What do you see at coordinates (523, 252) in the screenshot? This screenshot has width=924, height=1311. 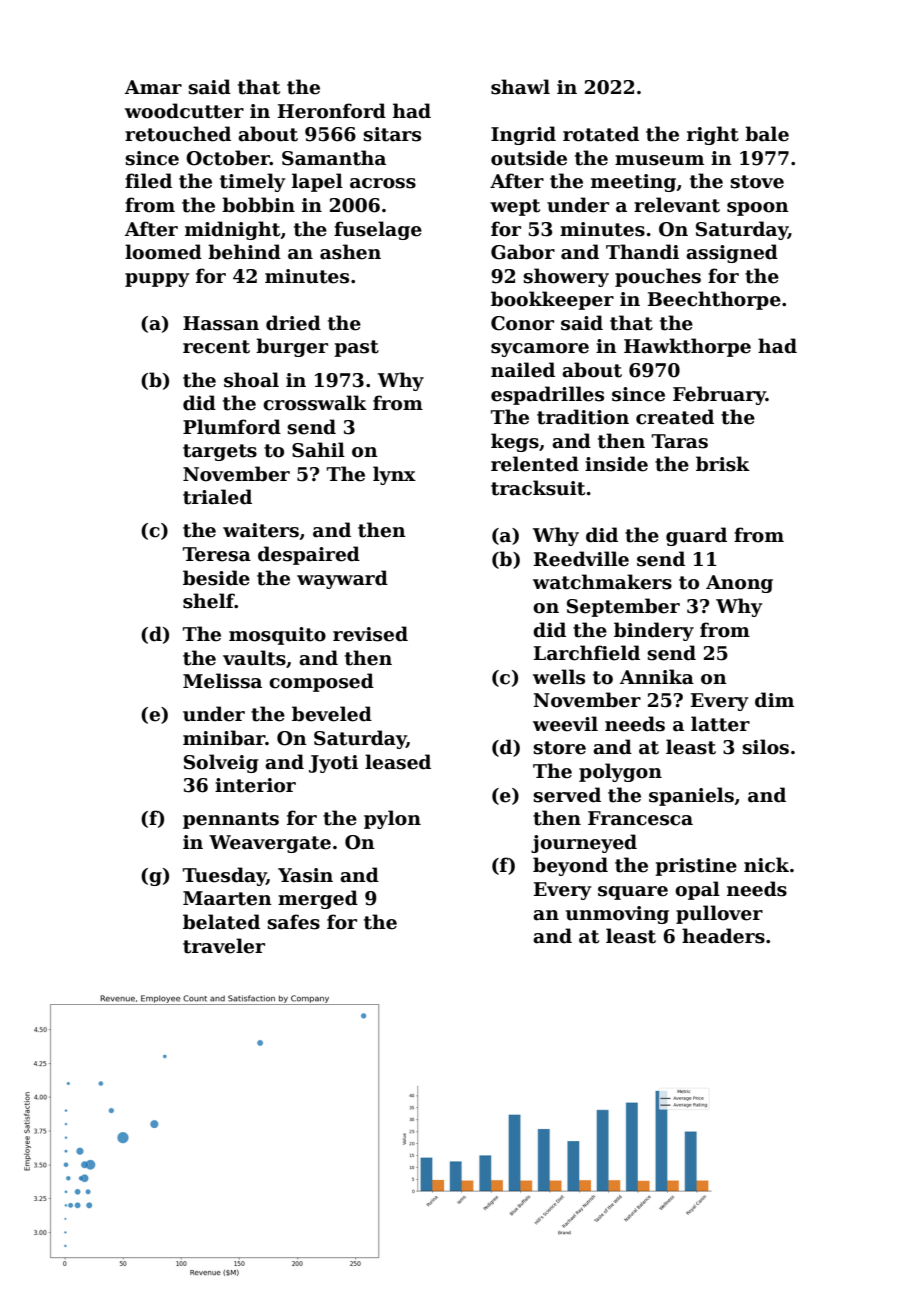 I see `Gabor` at bounding box center [523, 252].
